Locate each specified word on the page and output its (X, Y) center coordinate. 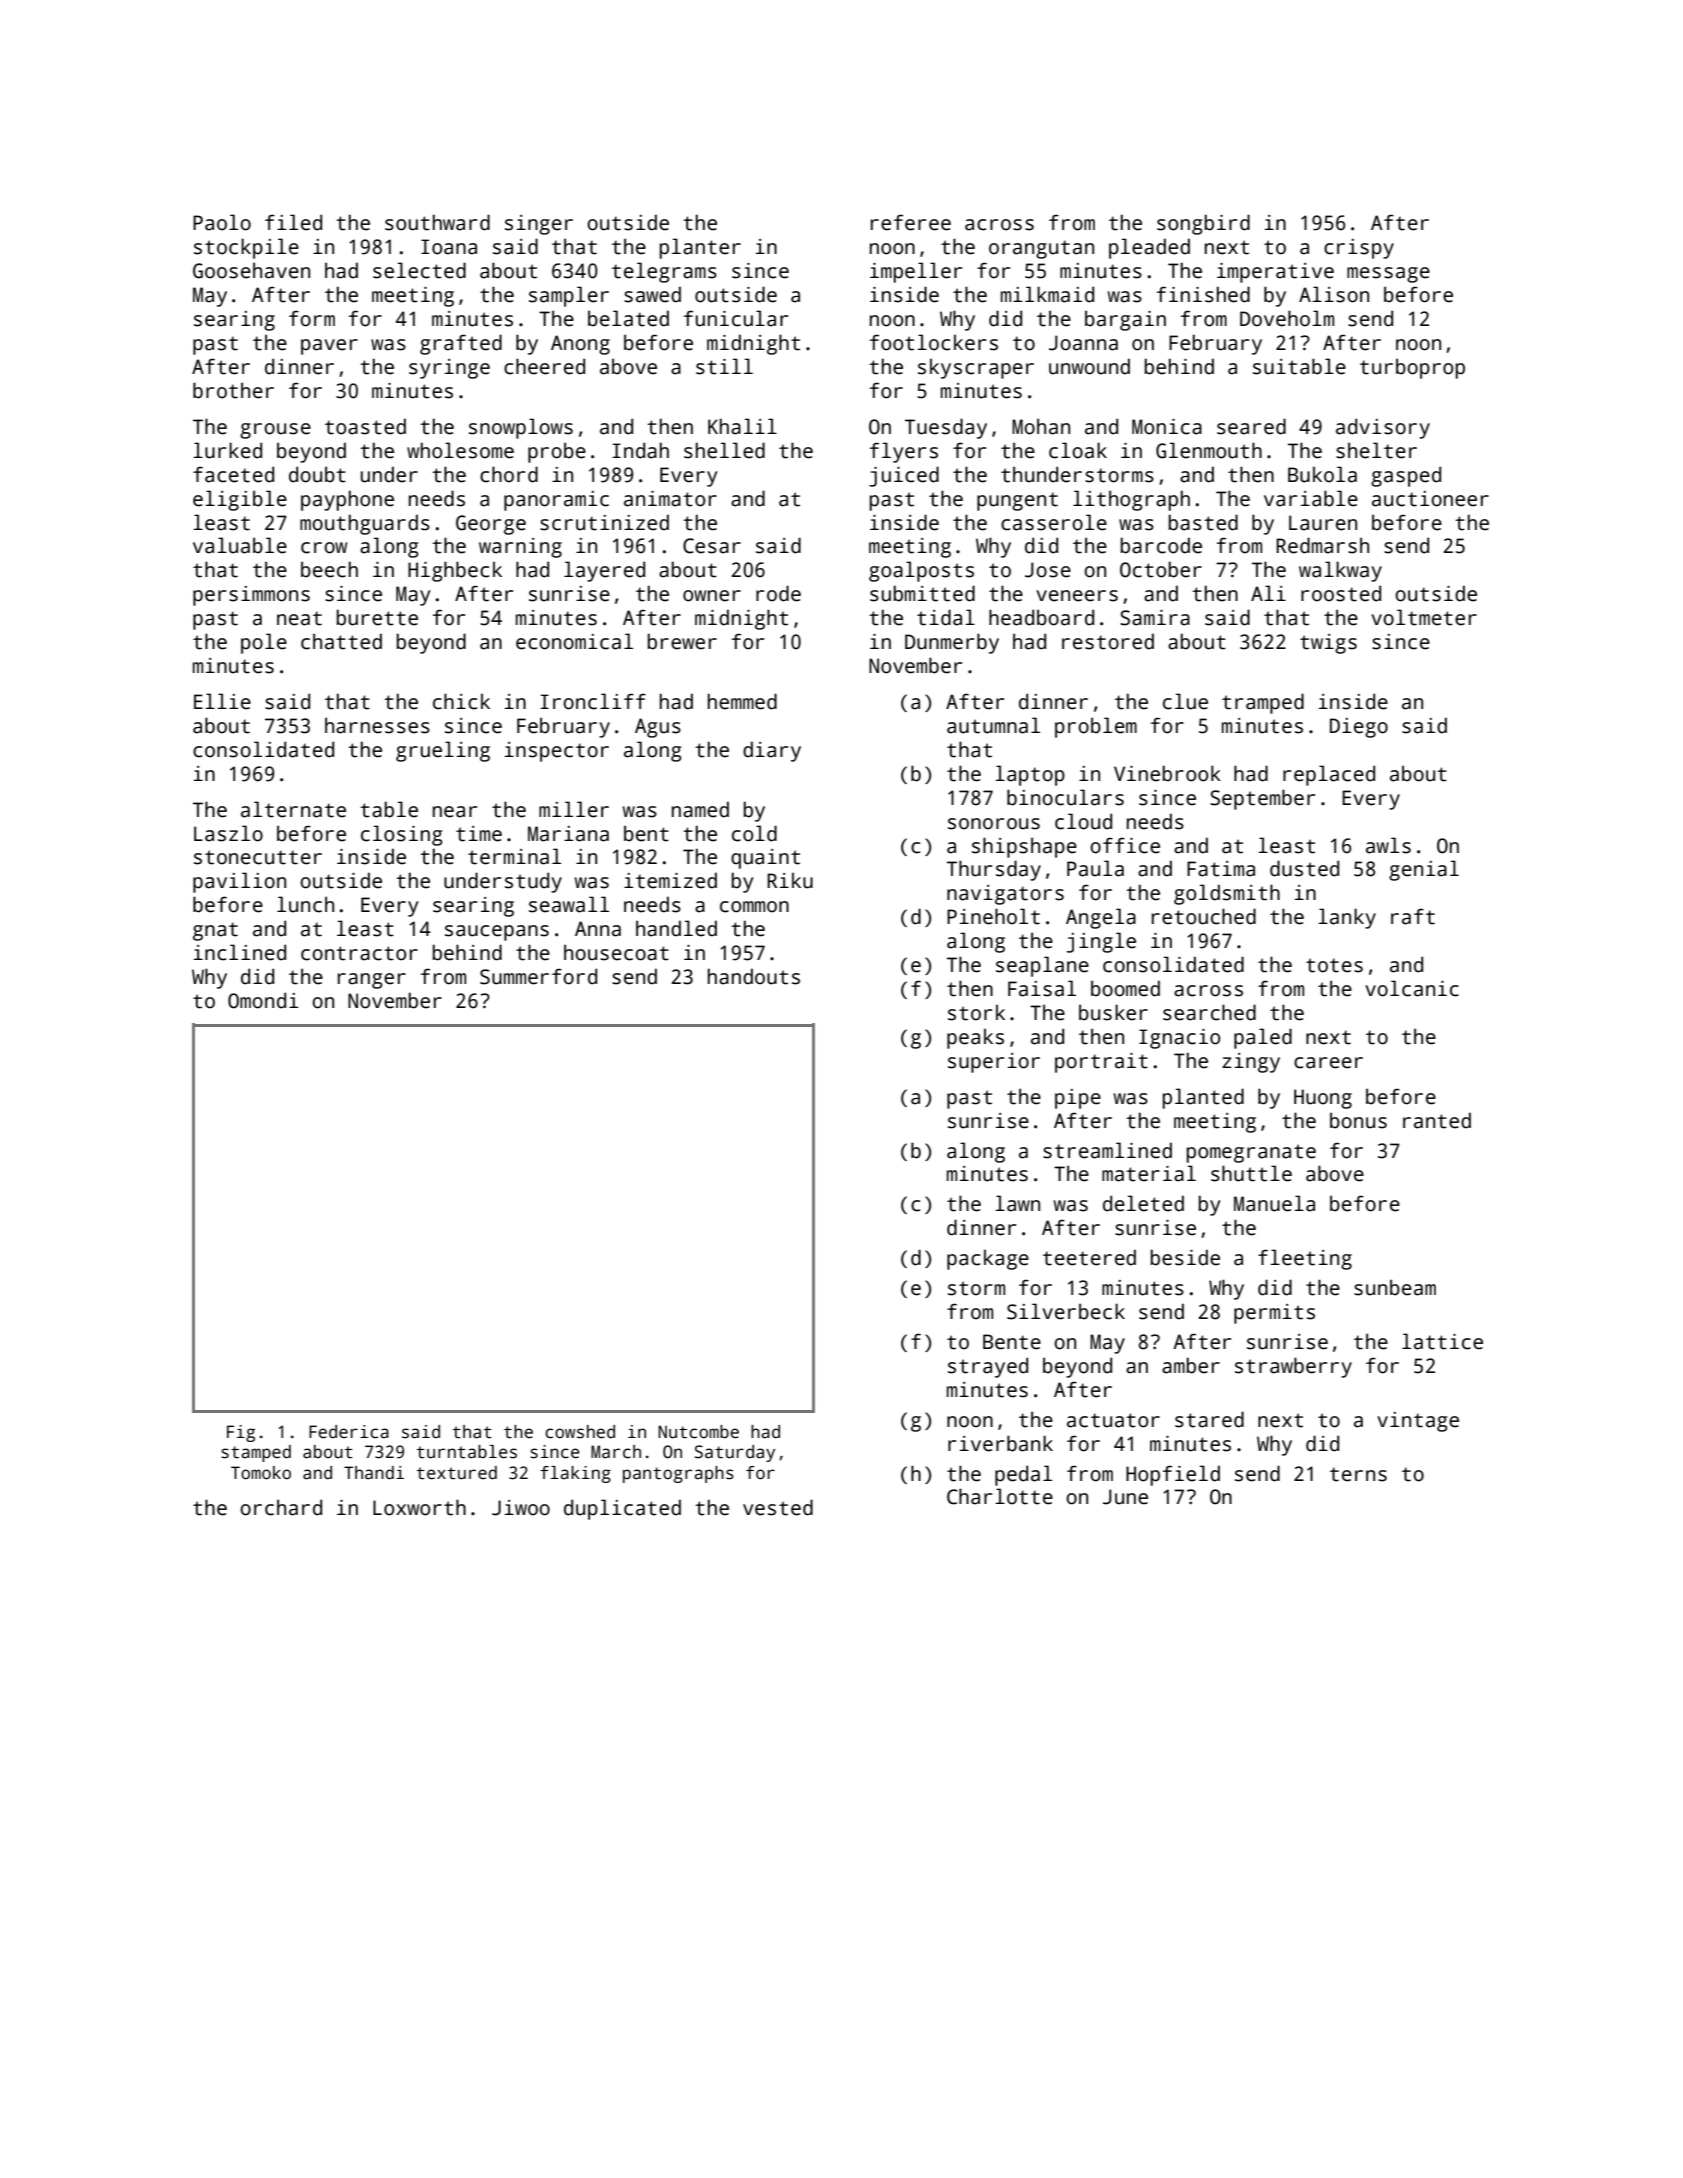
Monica (1167, 427)
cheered (544, 366)
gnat (215, 931)
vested (778, 1507)
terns (1358, 1474)
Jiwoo (521, 1508)
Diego (1359, 728)
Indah (641, 450)
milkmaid (1047, 294)
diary (772, 751)
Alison (1334, 294)
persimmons (251, 596)
